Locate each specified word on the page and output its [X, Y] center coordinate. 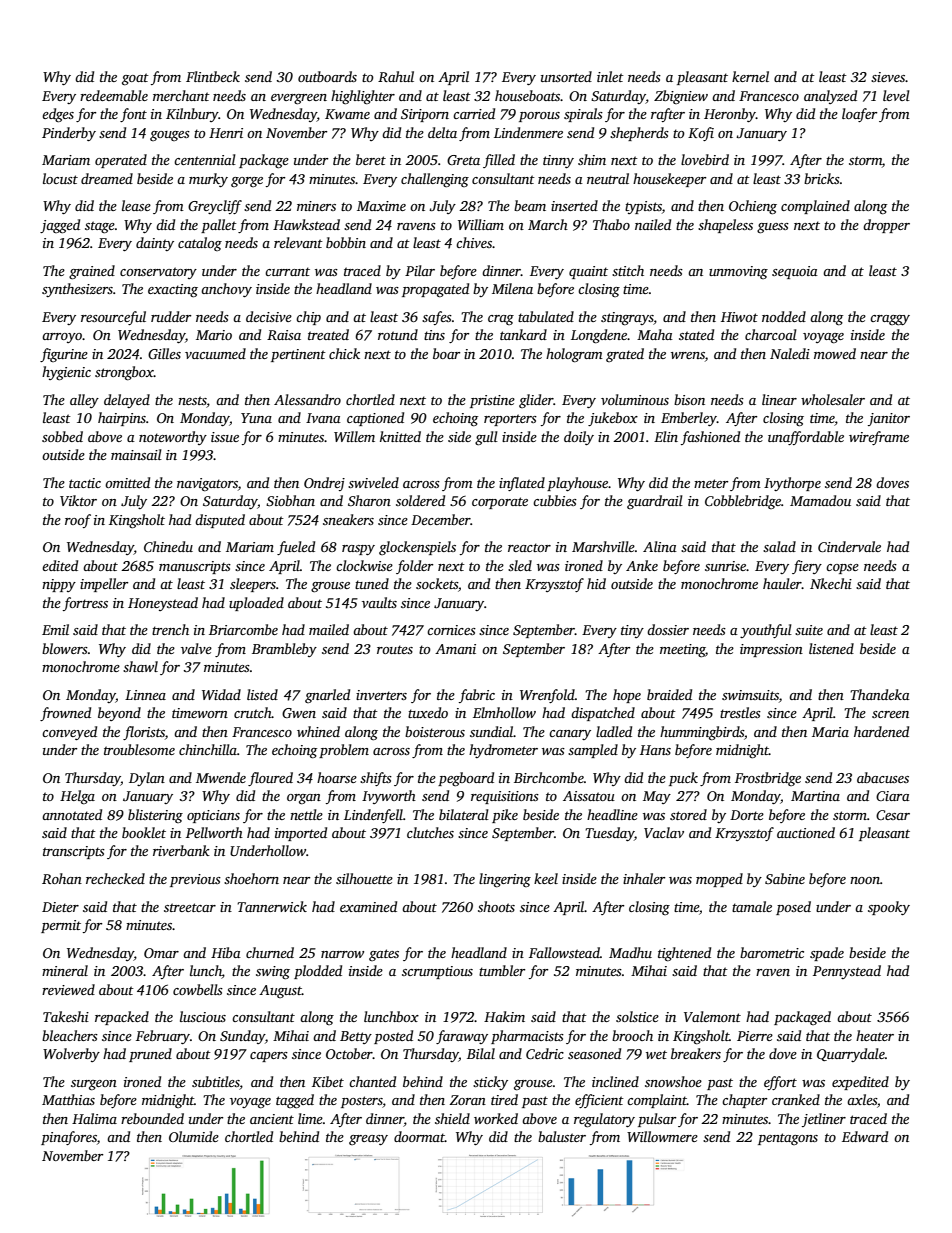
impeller [104, 585]
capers [269, 1057]
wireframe [879, 438]
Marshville [603, 546]
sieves [888, 77]
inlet [610, 76]
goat [135, 79]
